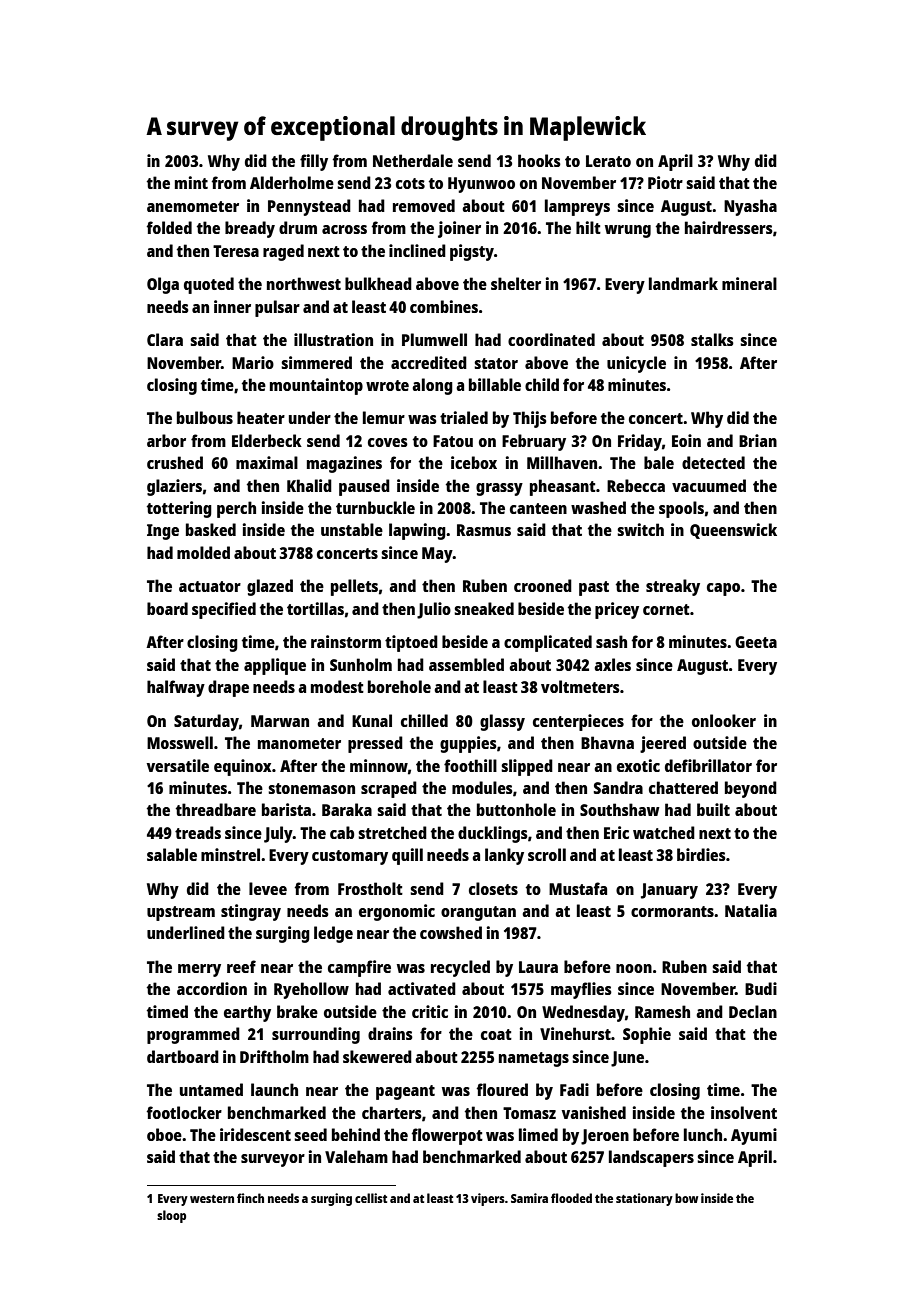 Image resolution: width=924 pixels, height=1314 pixels. I want to click on insolvent, so click(744, 1112).
